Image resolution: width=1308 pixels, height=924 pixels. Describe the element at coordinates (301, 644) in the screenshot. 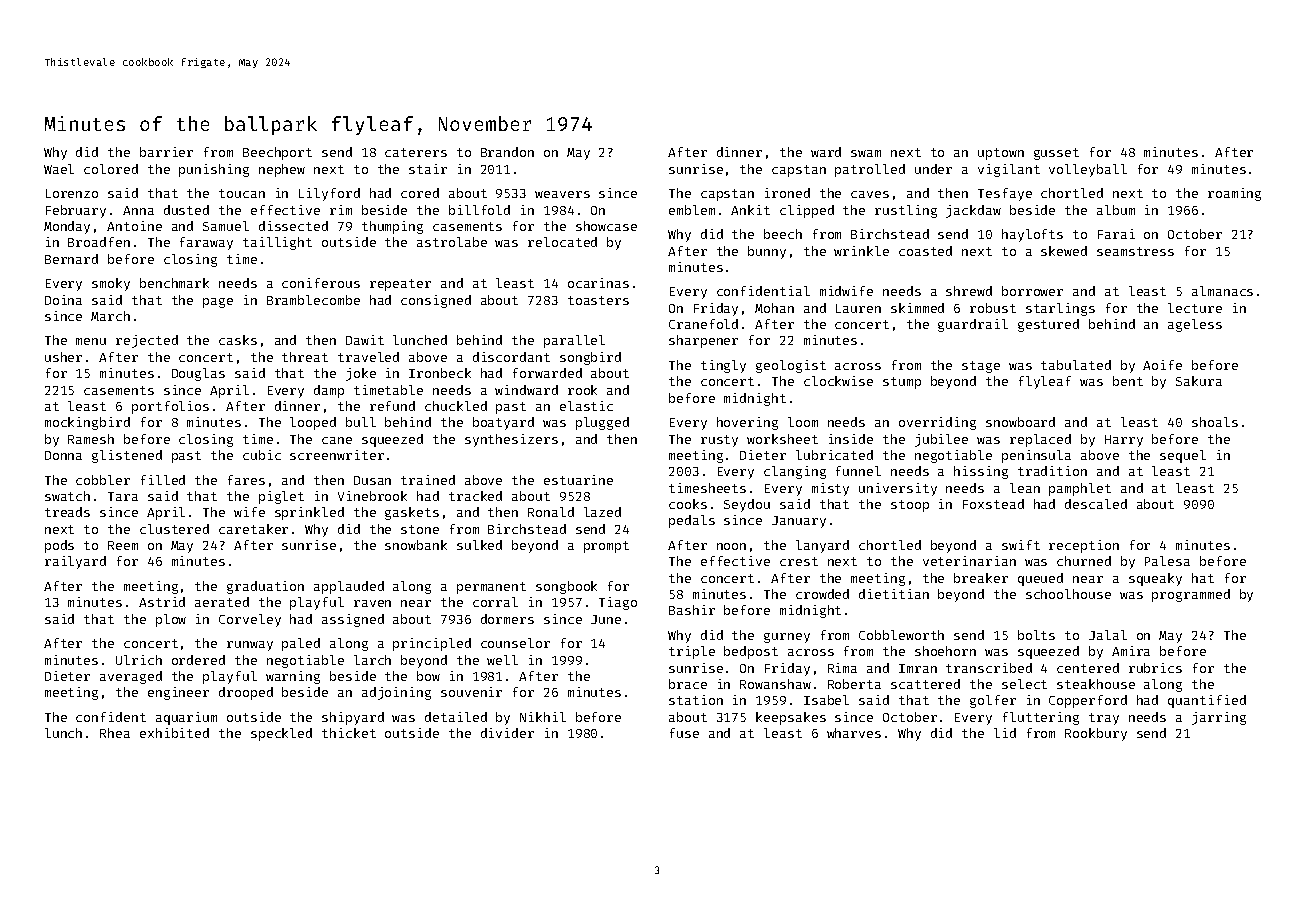

I see `paled` at that location.
